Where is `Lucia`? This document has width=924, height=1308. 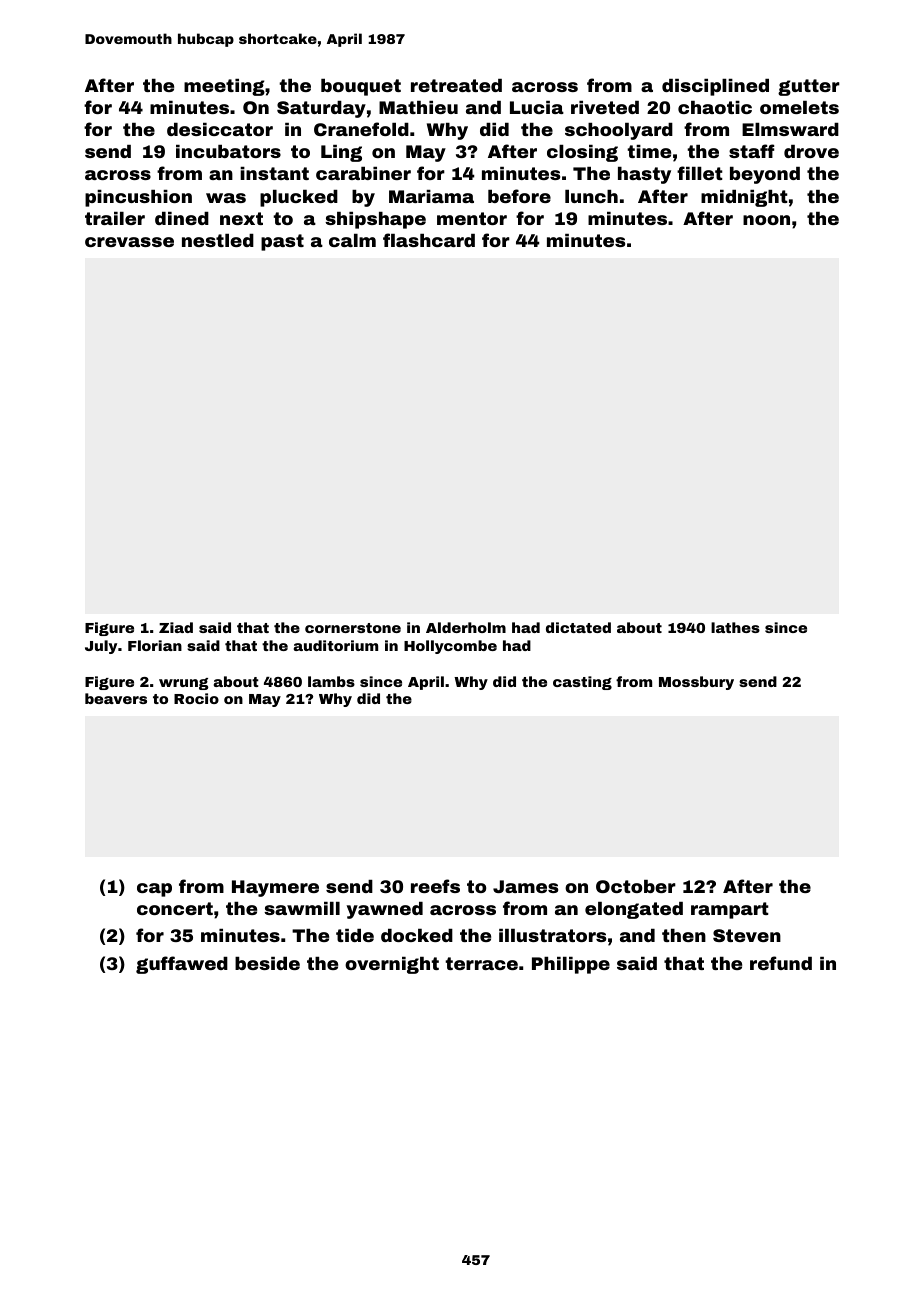
Lucia is located at coordinates (537, 107).
